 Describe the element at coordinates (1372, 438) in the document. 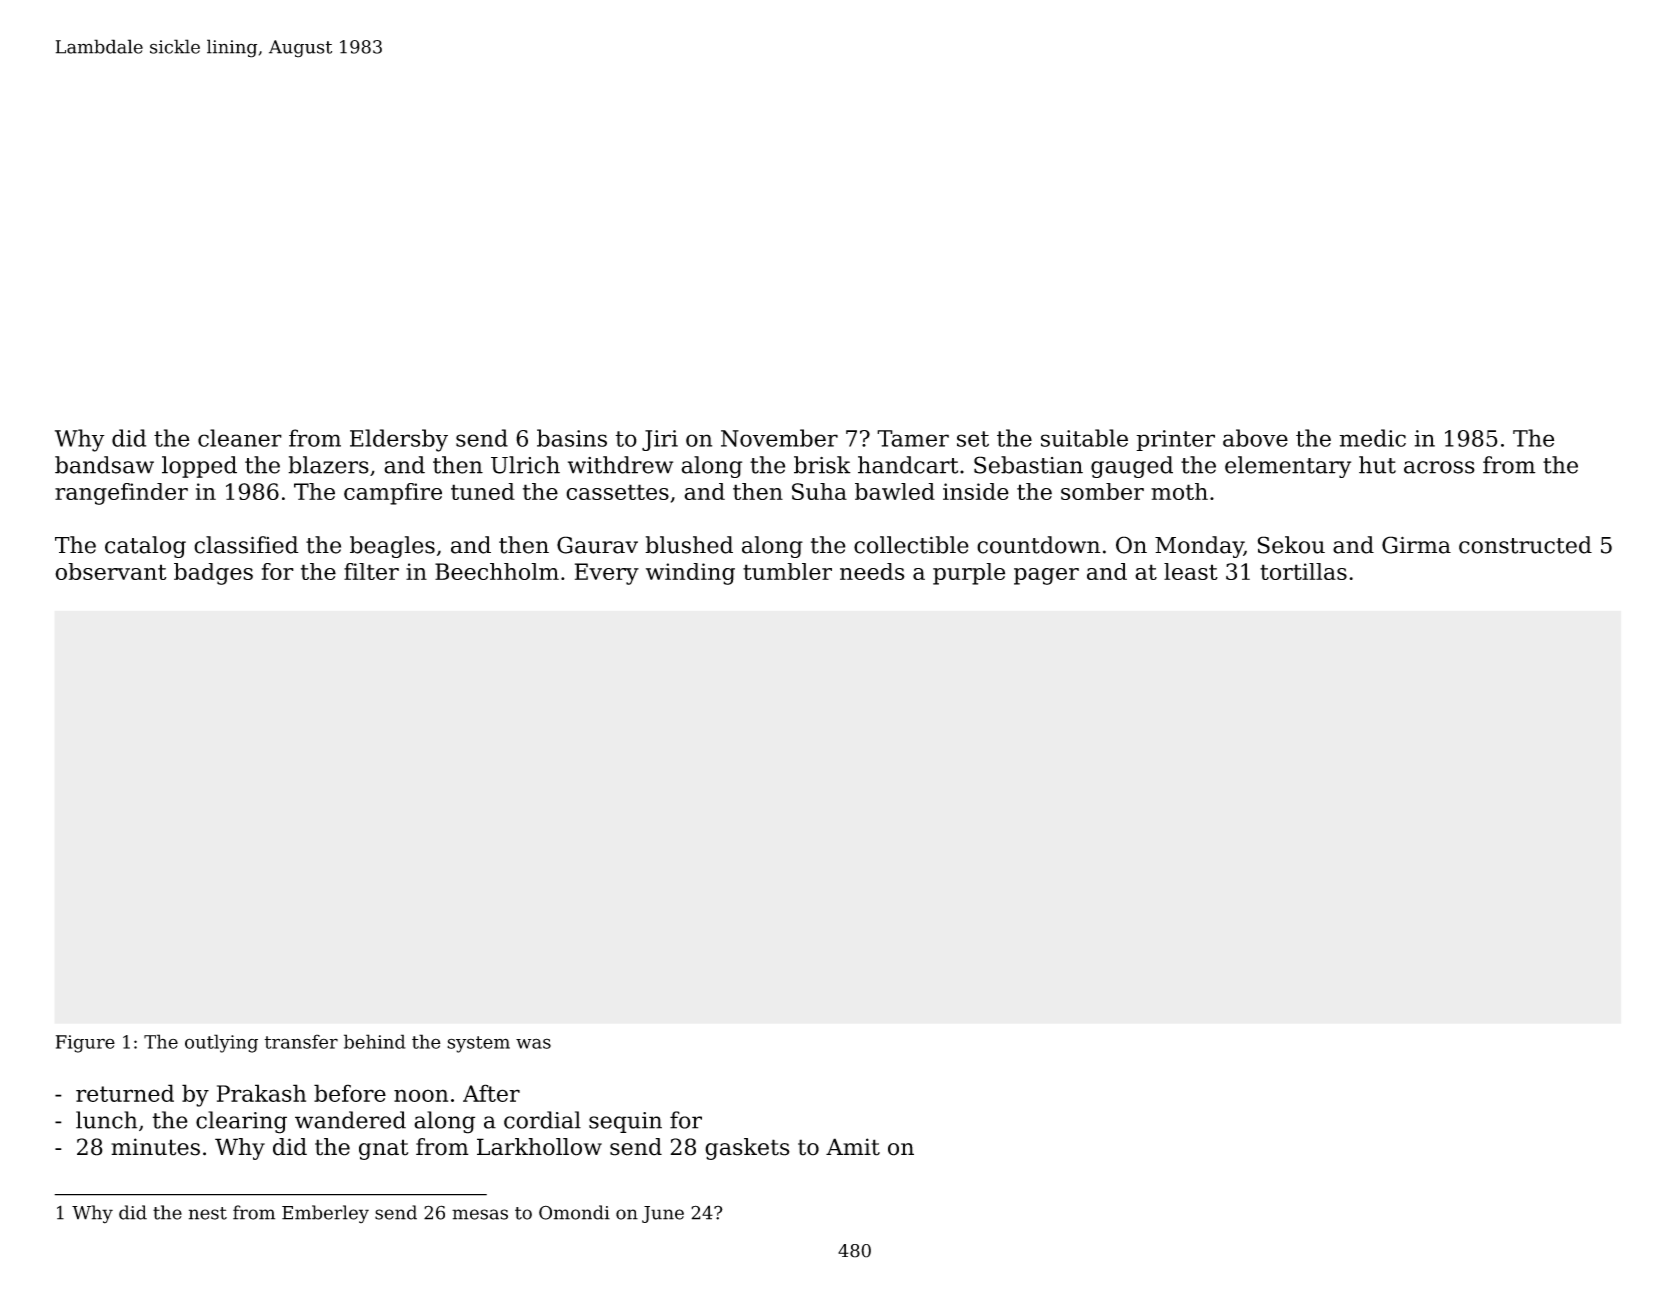

I see `medic` at that location.
